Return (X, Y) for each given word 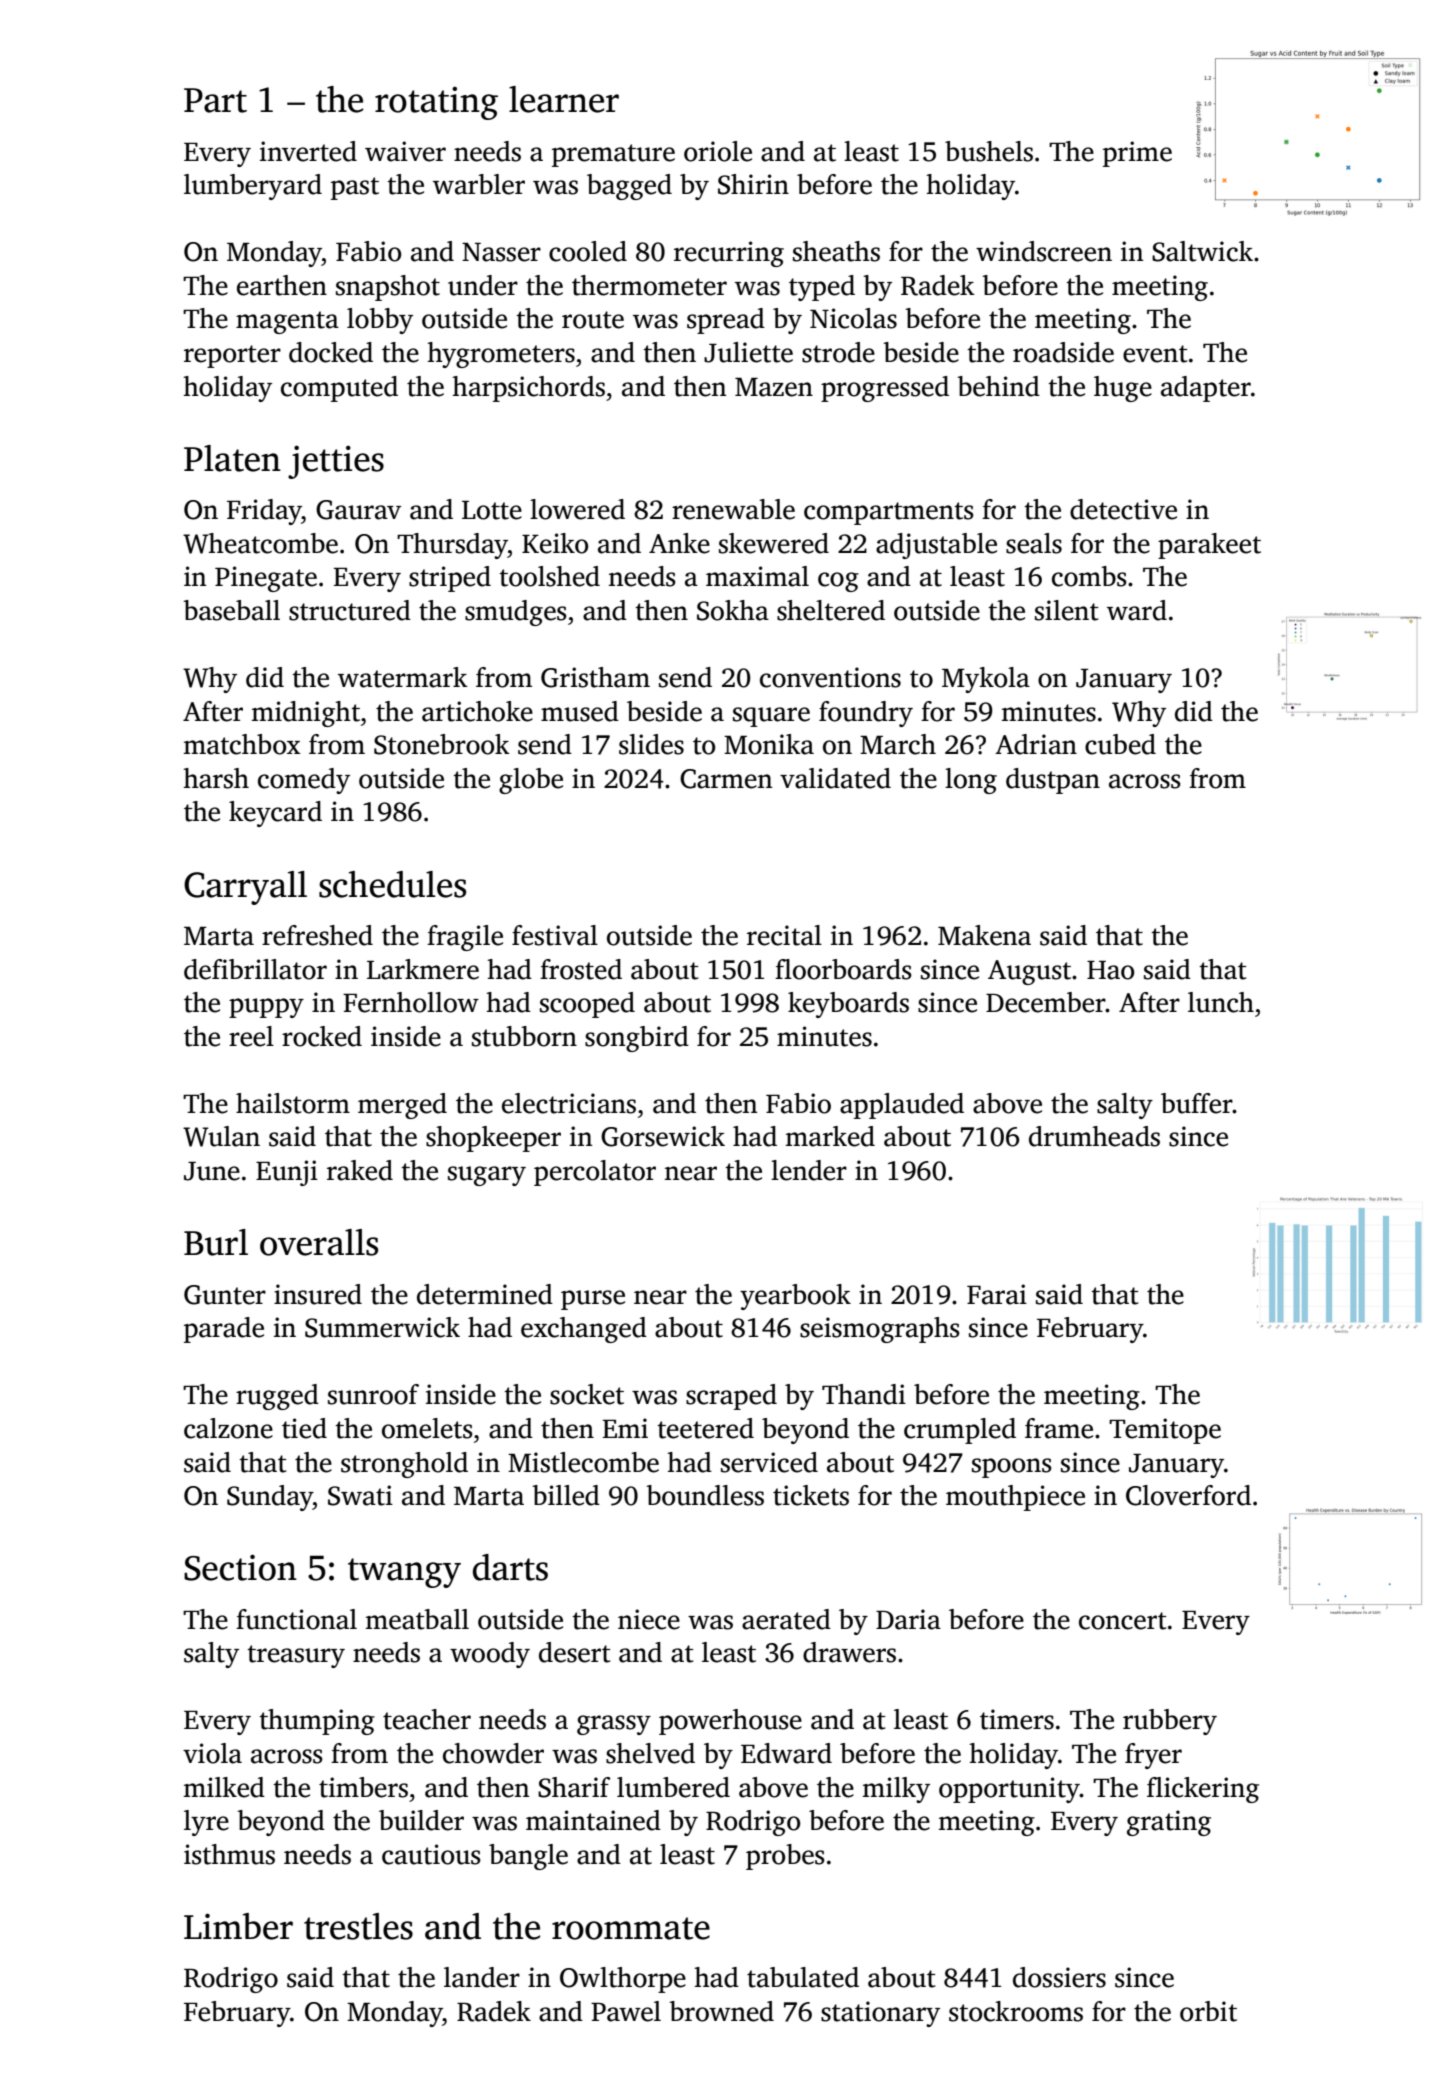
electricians (569, 1103)
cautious (431, 1854)
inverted (308, 151)
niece (649, 1619)
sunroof (373, 1394)
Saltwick (1202, 251)
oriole (718, 151)
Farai (997, 1294)
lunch (1221, 1002)
